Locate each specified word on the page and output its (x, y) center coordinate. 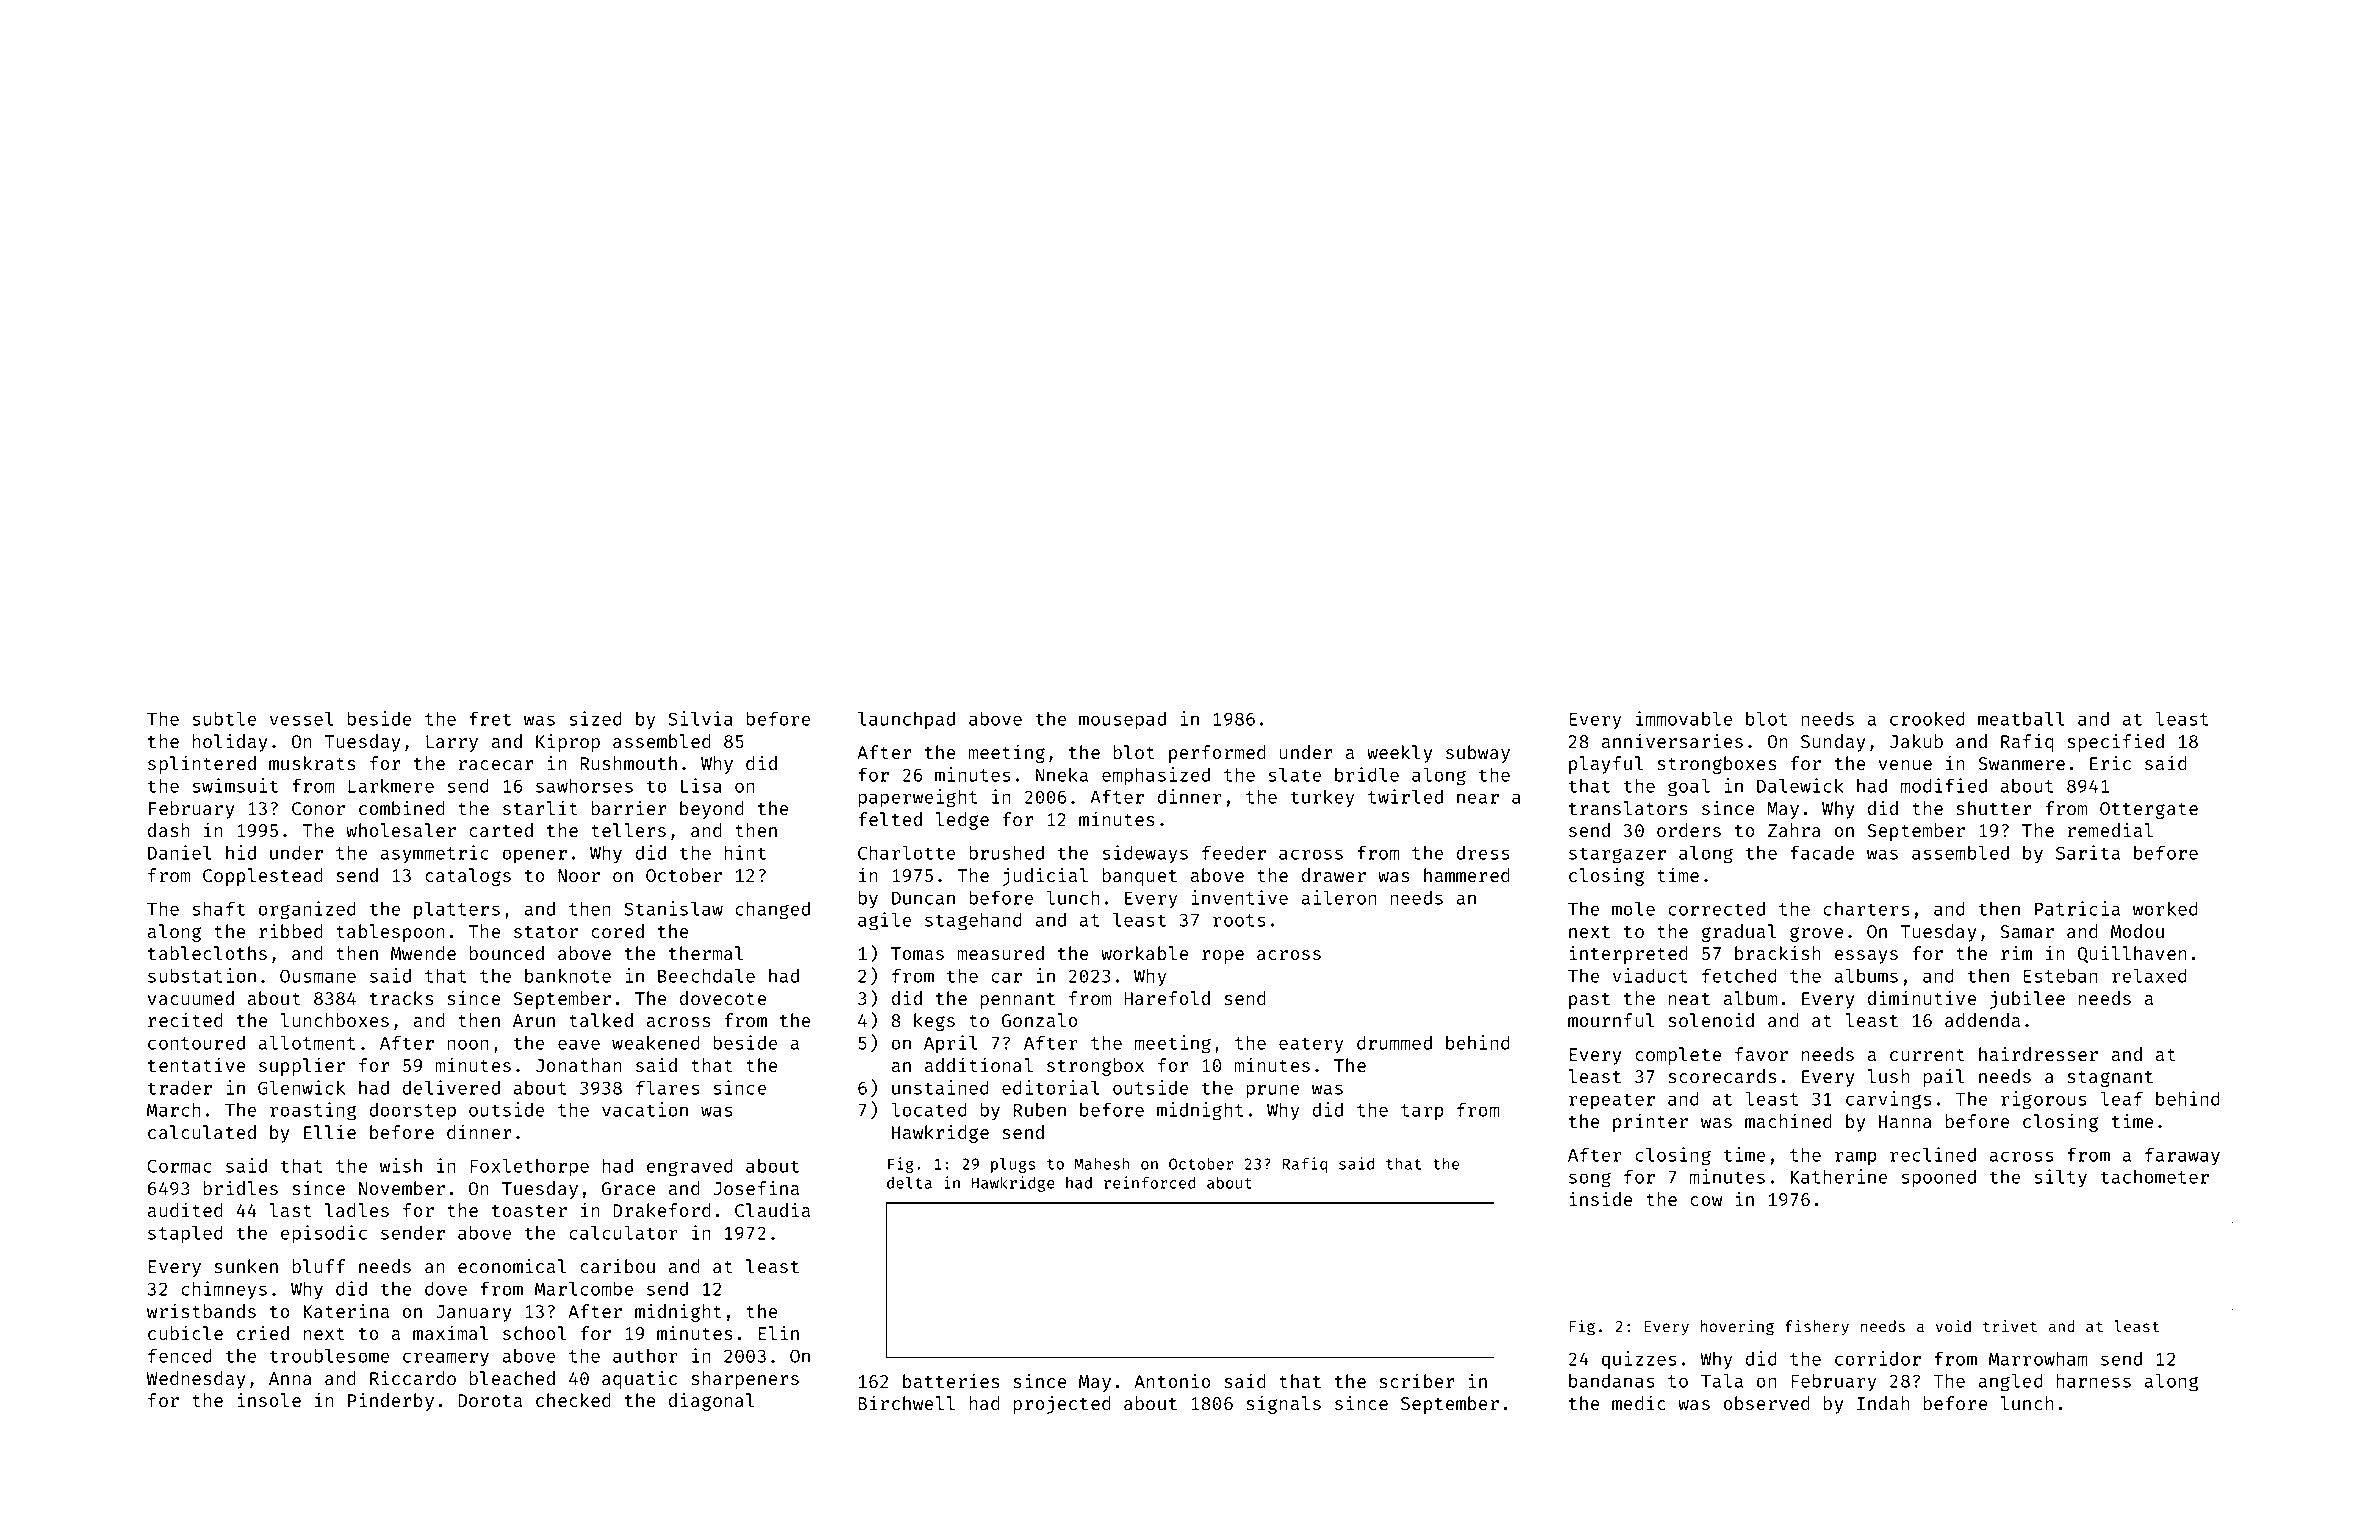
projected (1062, 1405)
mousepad (1122, 720)
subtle (224, 718)
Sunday (1833, 743)
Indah (1883, 1403)
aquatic (639, 1380)
